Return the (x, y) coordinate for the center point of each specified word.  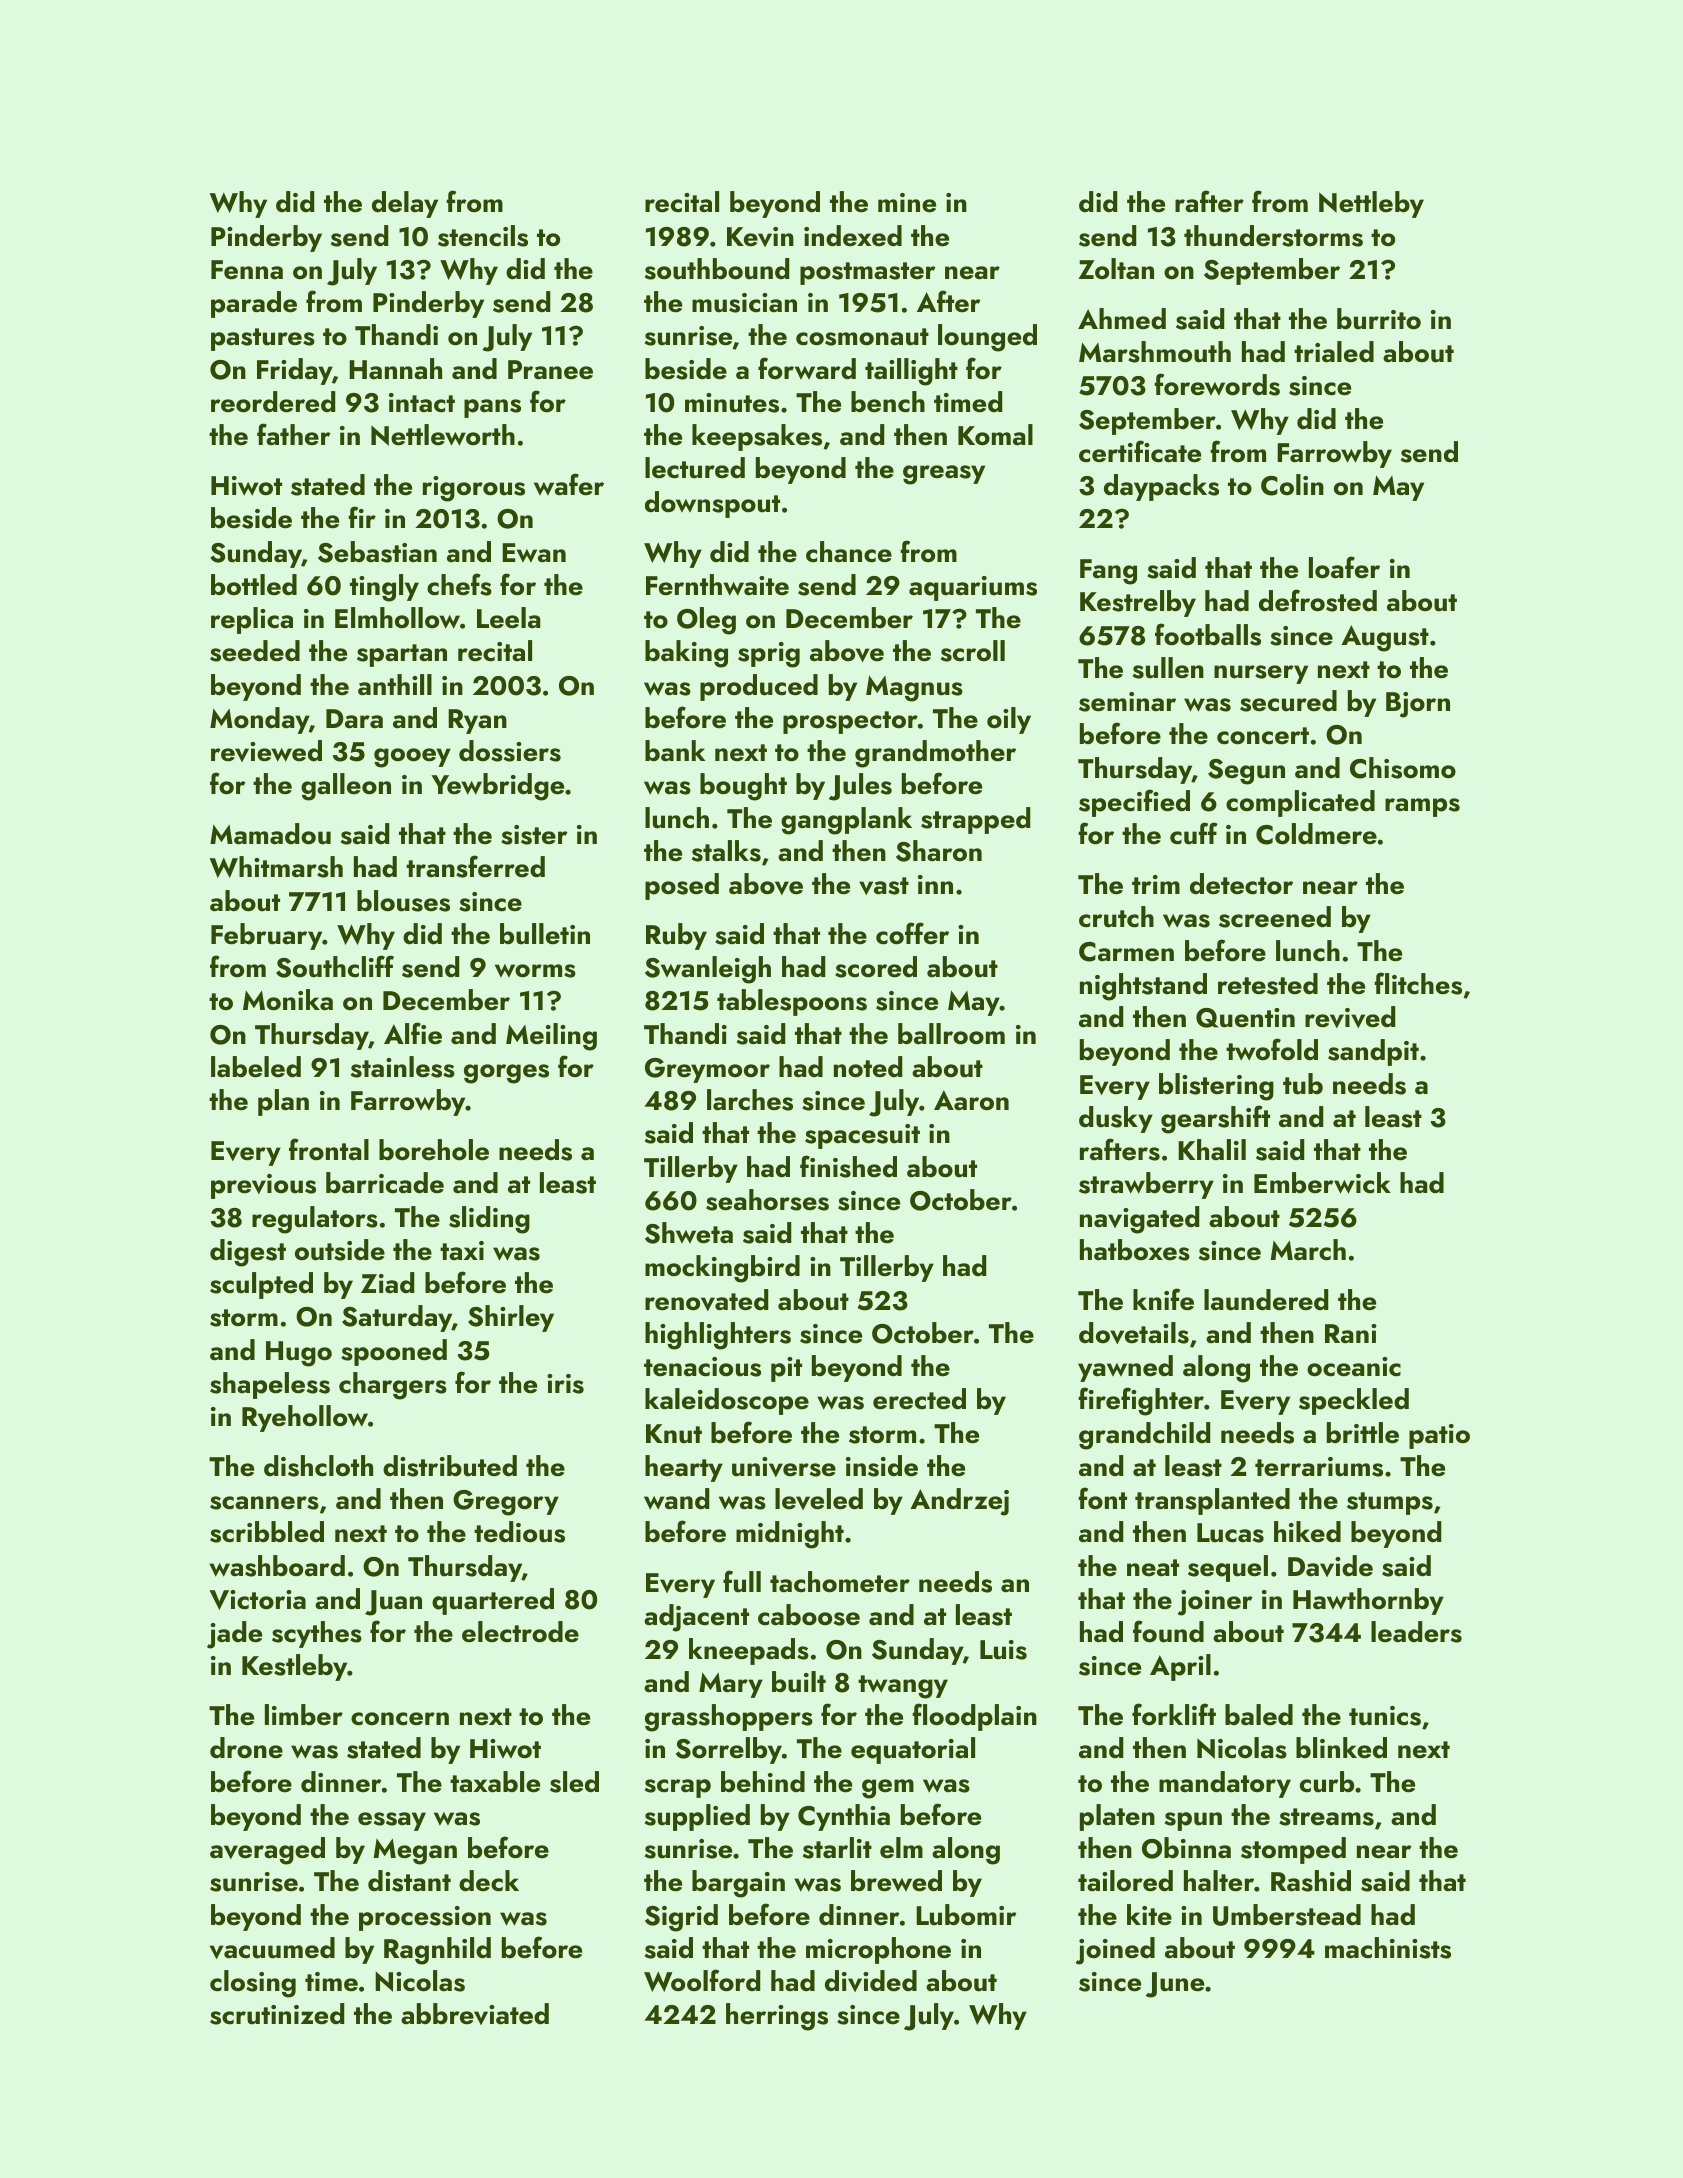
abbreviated (475, 2014)
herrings (777, 2017)
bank (675, 751)
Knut (674, 1434)
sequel (1228, 1568)
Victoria (257, 1600)
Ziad (387, 1283)
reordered (273, 402)
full (742, 1581)
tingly (384, 588)
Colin (1292, 485)
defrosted (1318, 600)
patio (1439, 1436)
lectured (695, 468)
